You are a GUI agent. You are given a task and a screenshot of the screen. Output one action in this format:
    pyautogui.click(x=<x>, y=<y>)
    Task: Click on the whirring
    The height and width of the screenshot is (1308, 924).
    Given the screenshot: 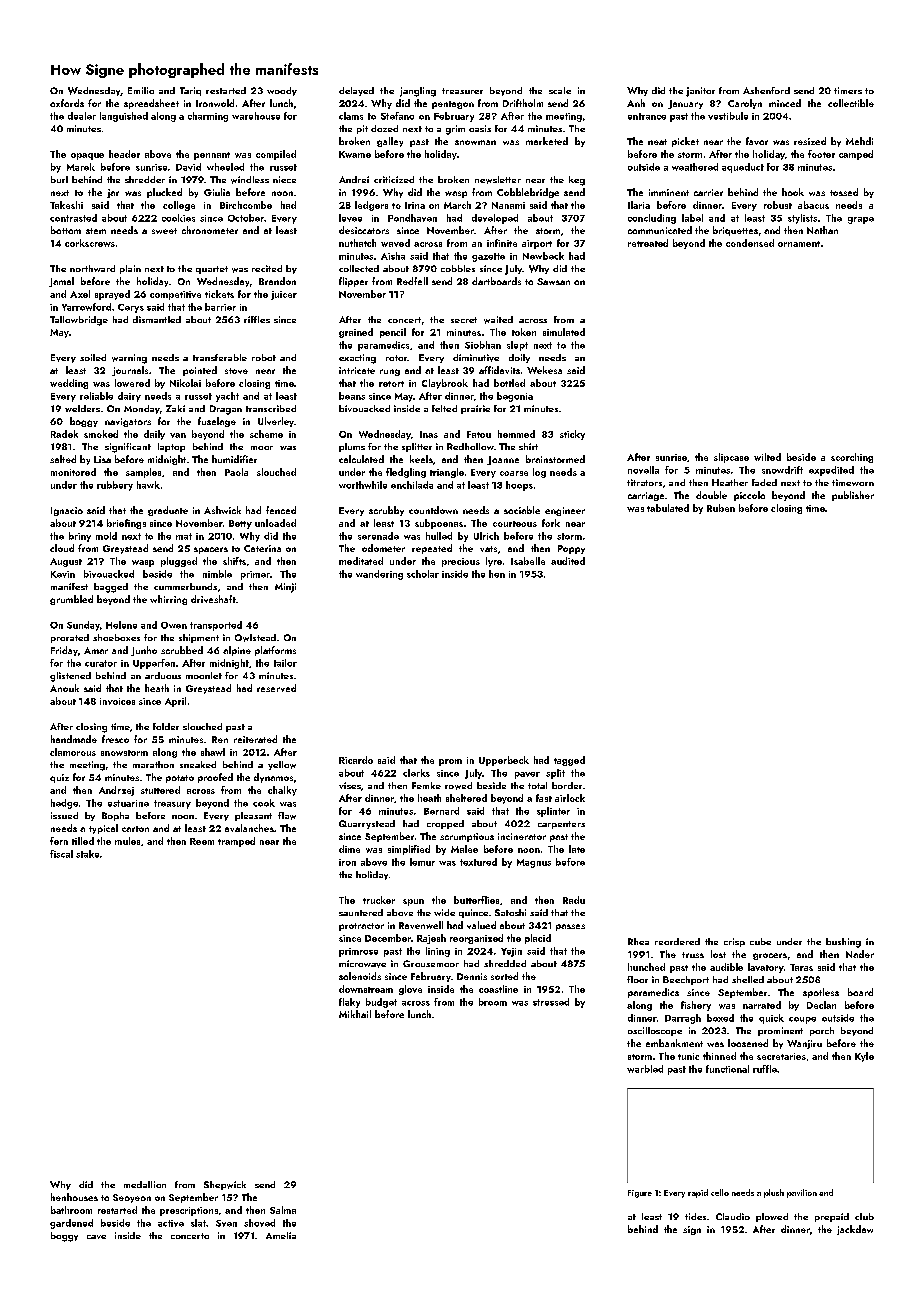 What is the action you would take?
    pyautogui.click(x=168, y=600)
